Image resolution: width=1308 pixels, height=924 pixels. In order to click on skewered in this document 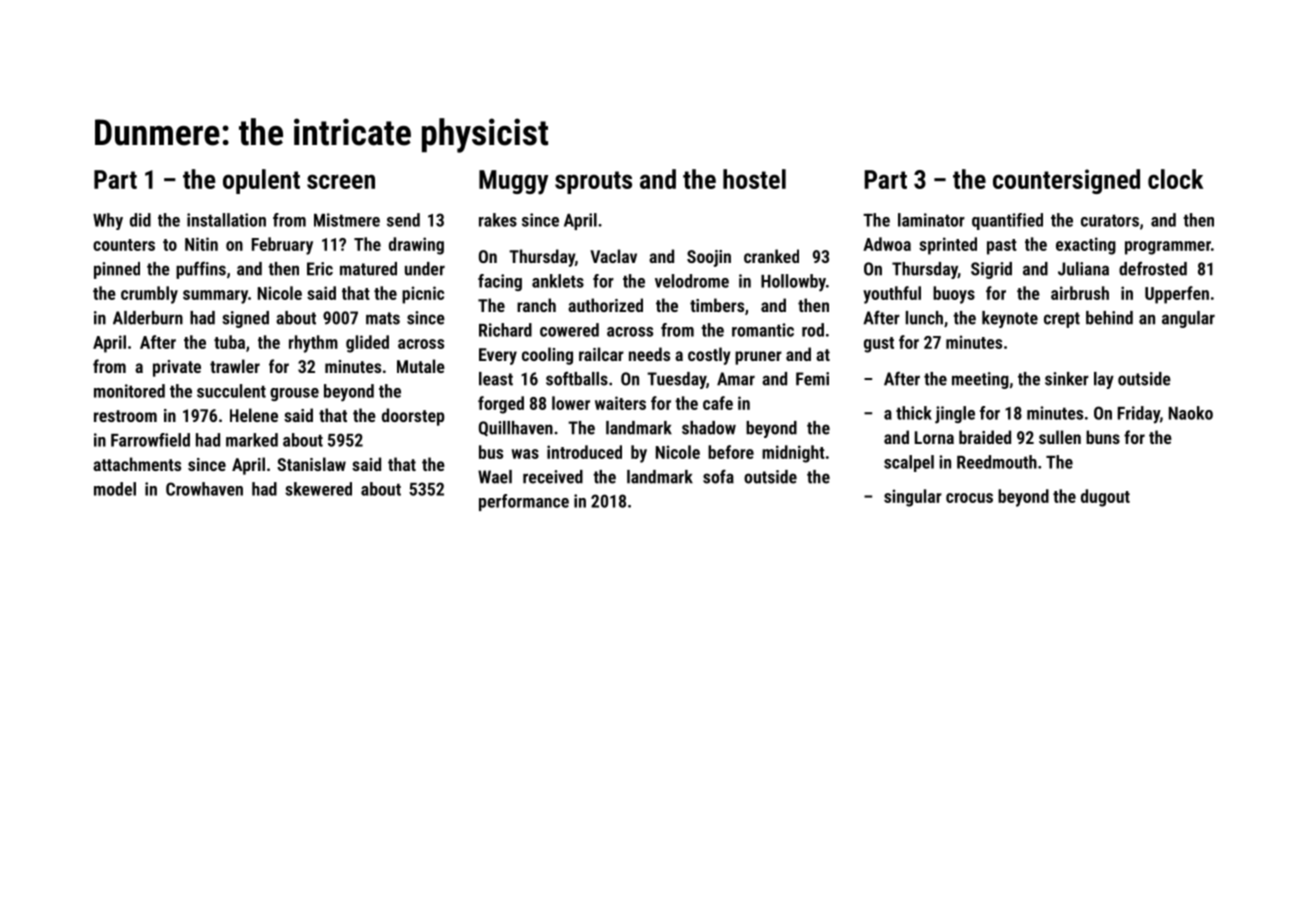, I will do `click(318, 489)`.
